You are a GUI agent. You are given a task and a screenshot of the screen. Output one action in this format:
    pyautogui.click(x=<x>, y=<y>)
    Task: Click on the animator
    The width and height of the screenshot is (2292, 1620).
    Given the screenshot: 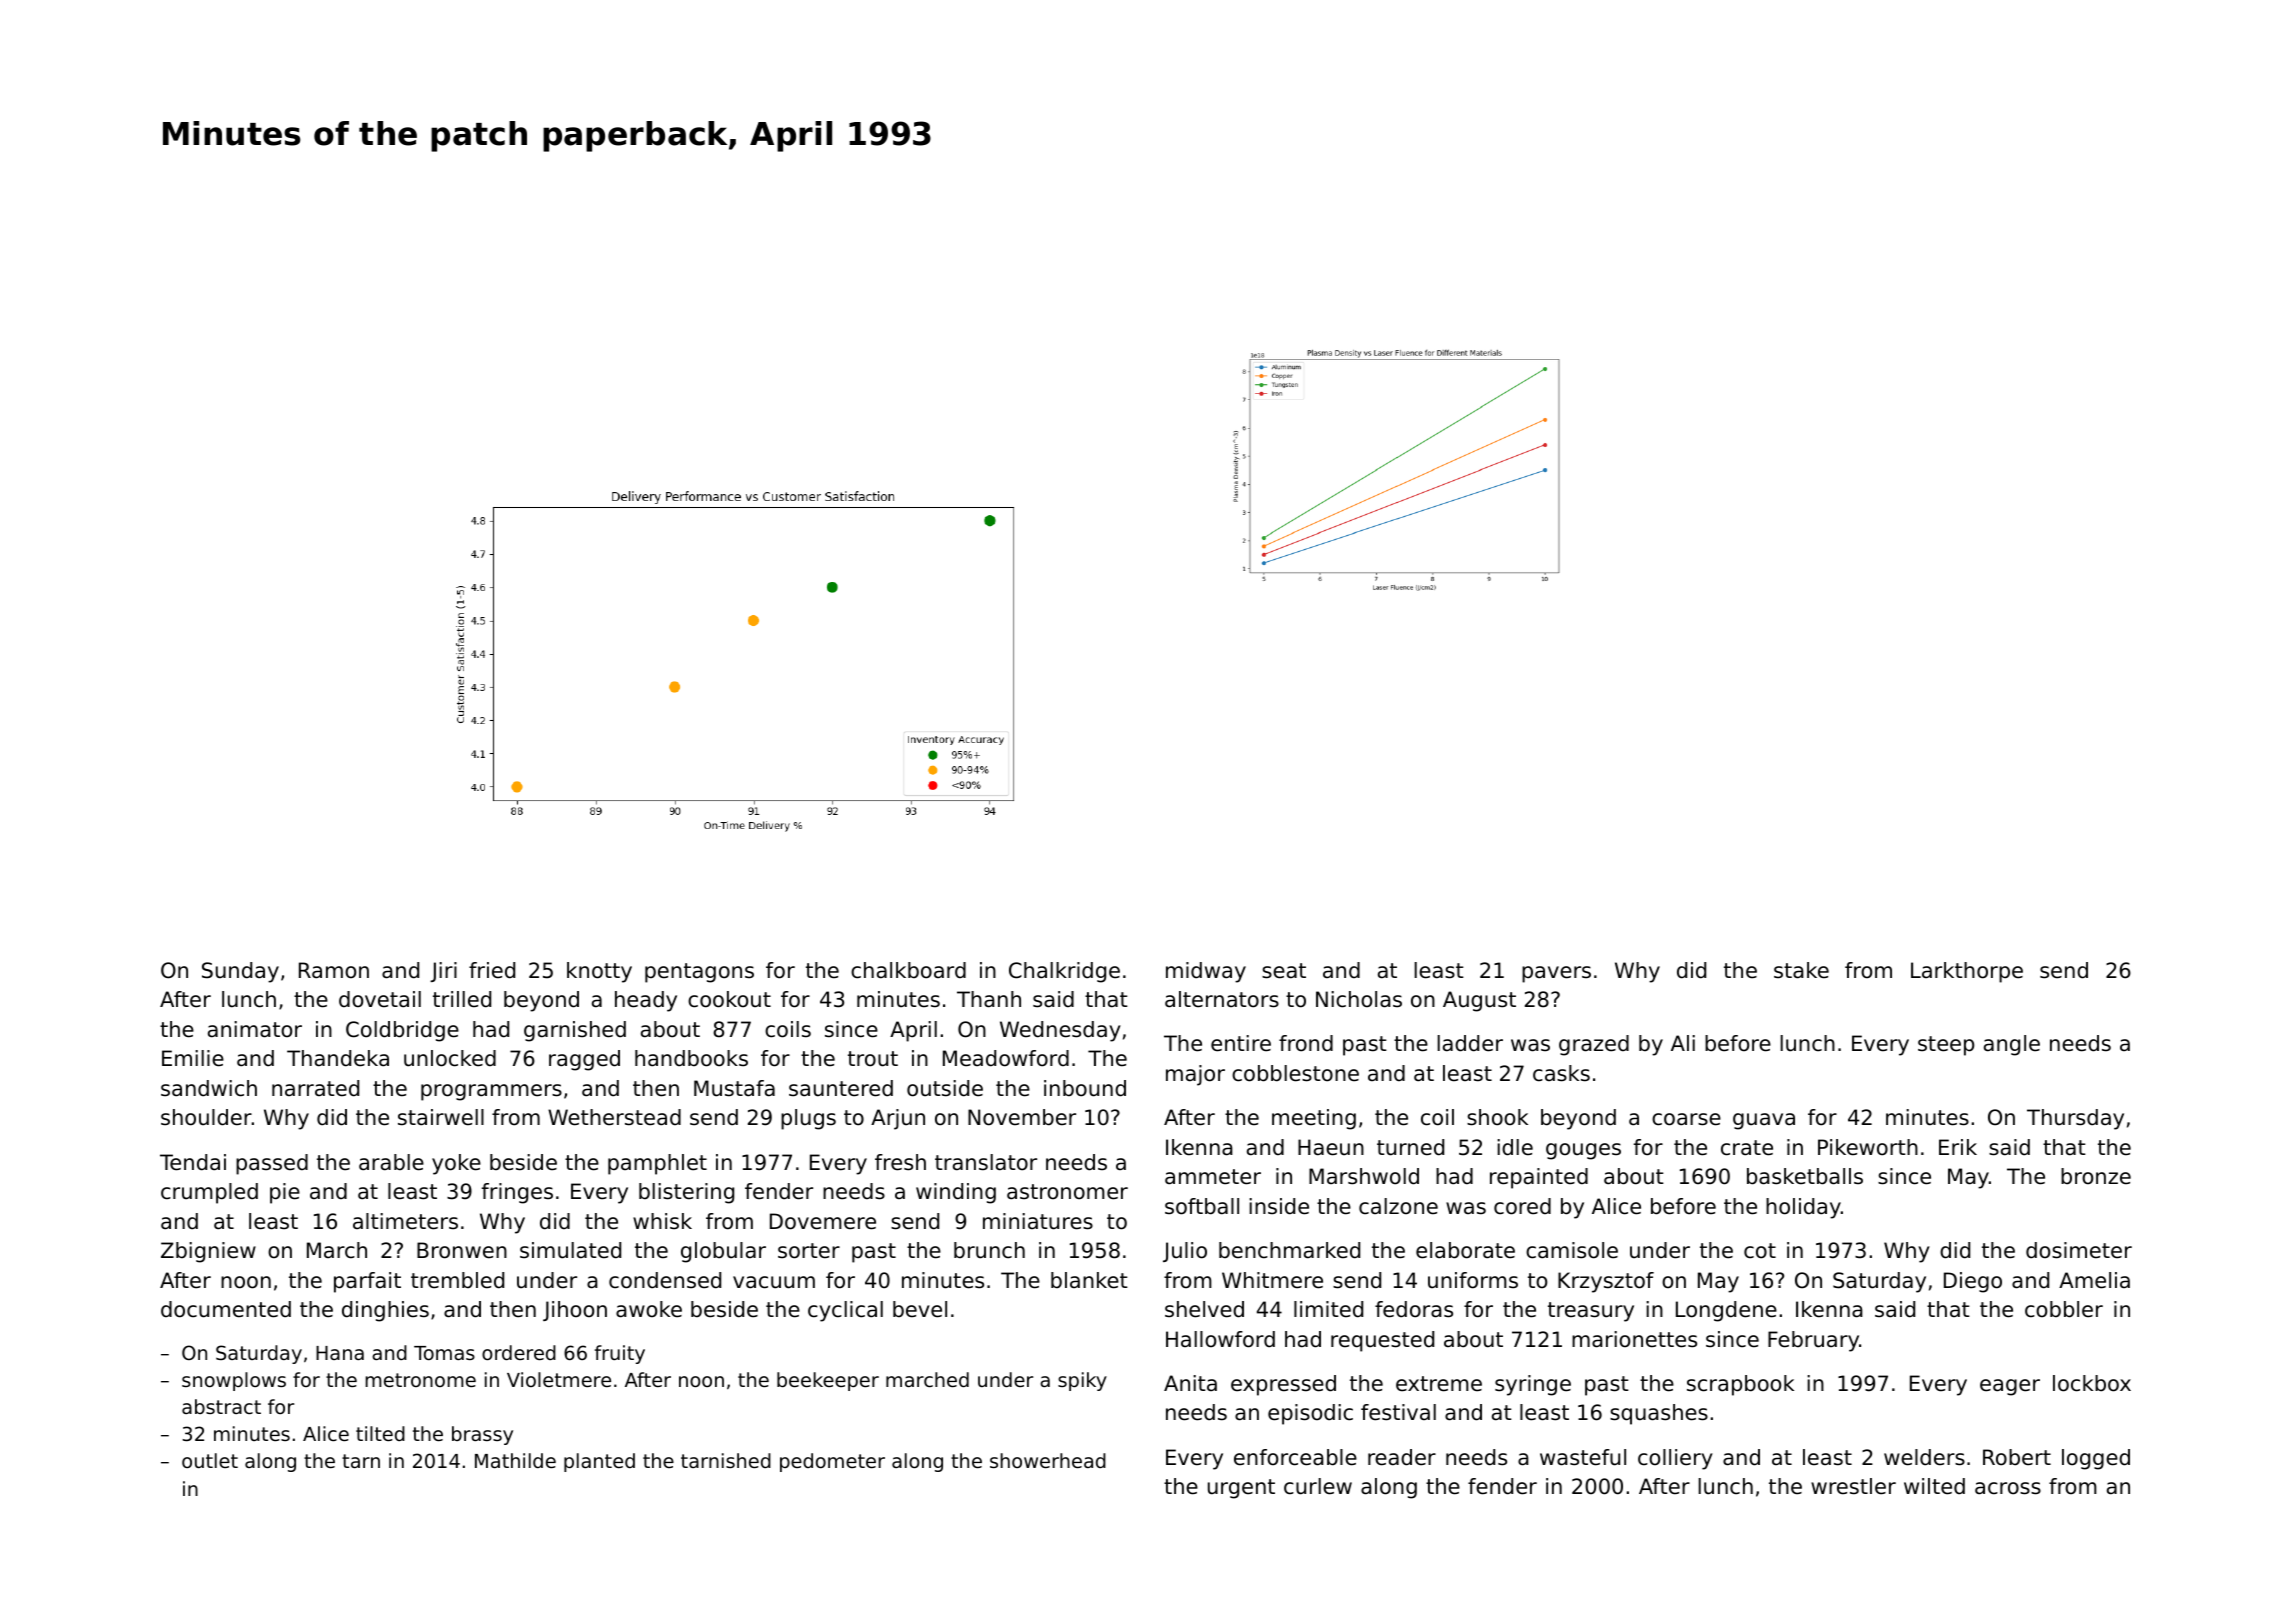 What is the action you would take?
    pyautogui.click(x=255, y=1029)
